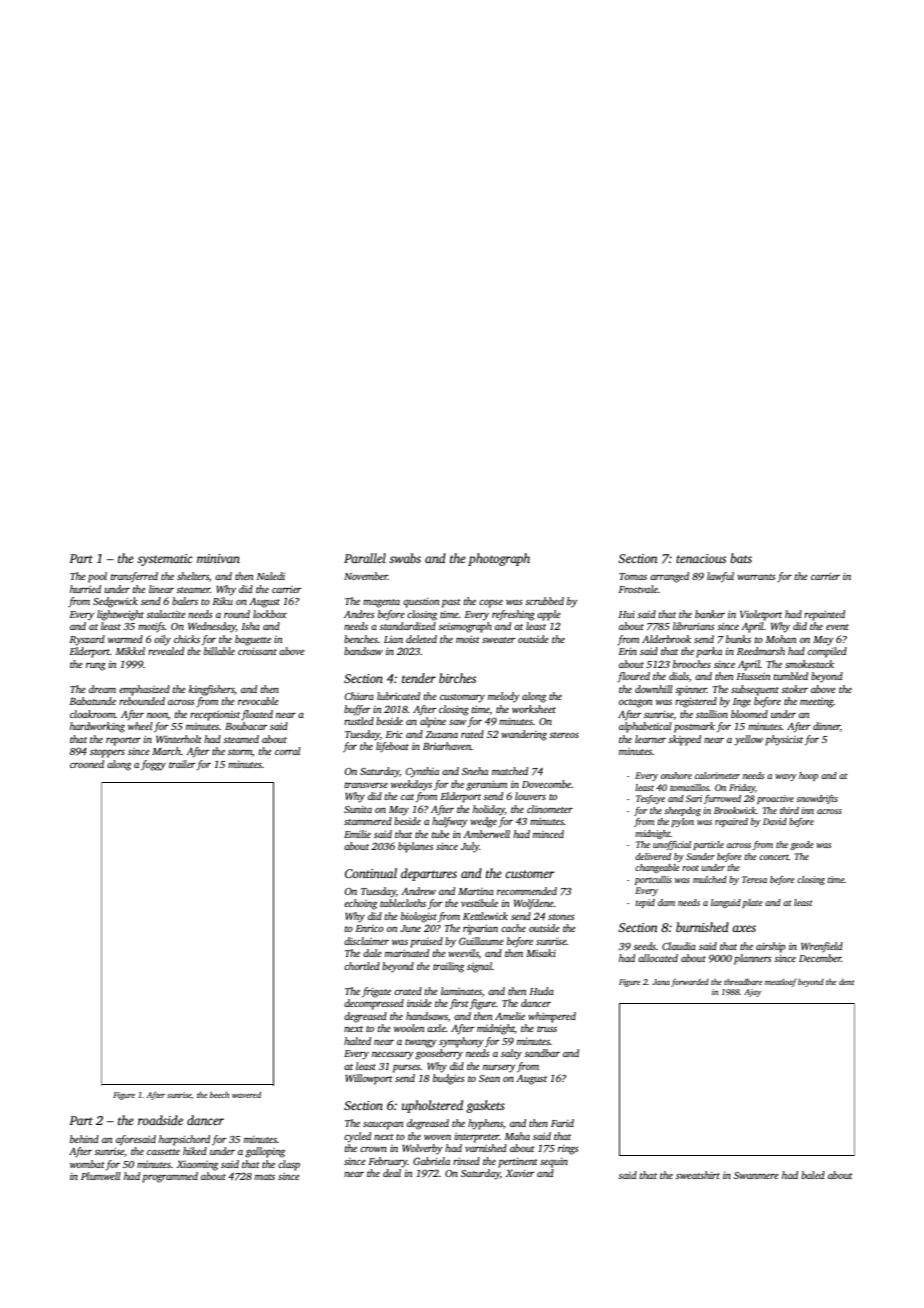 Image resolution: width=924 pixels, height=1308 pixels. I want to click on deal, so click(392, 1173).
